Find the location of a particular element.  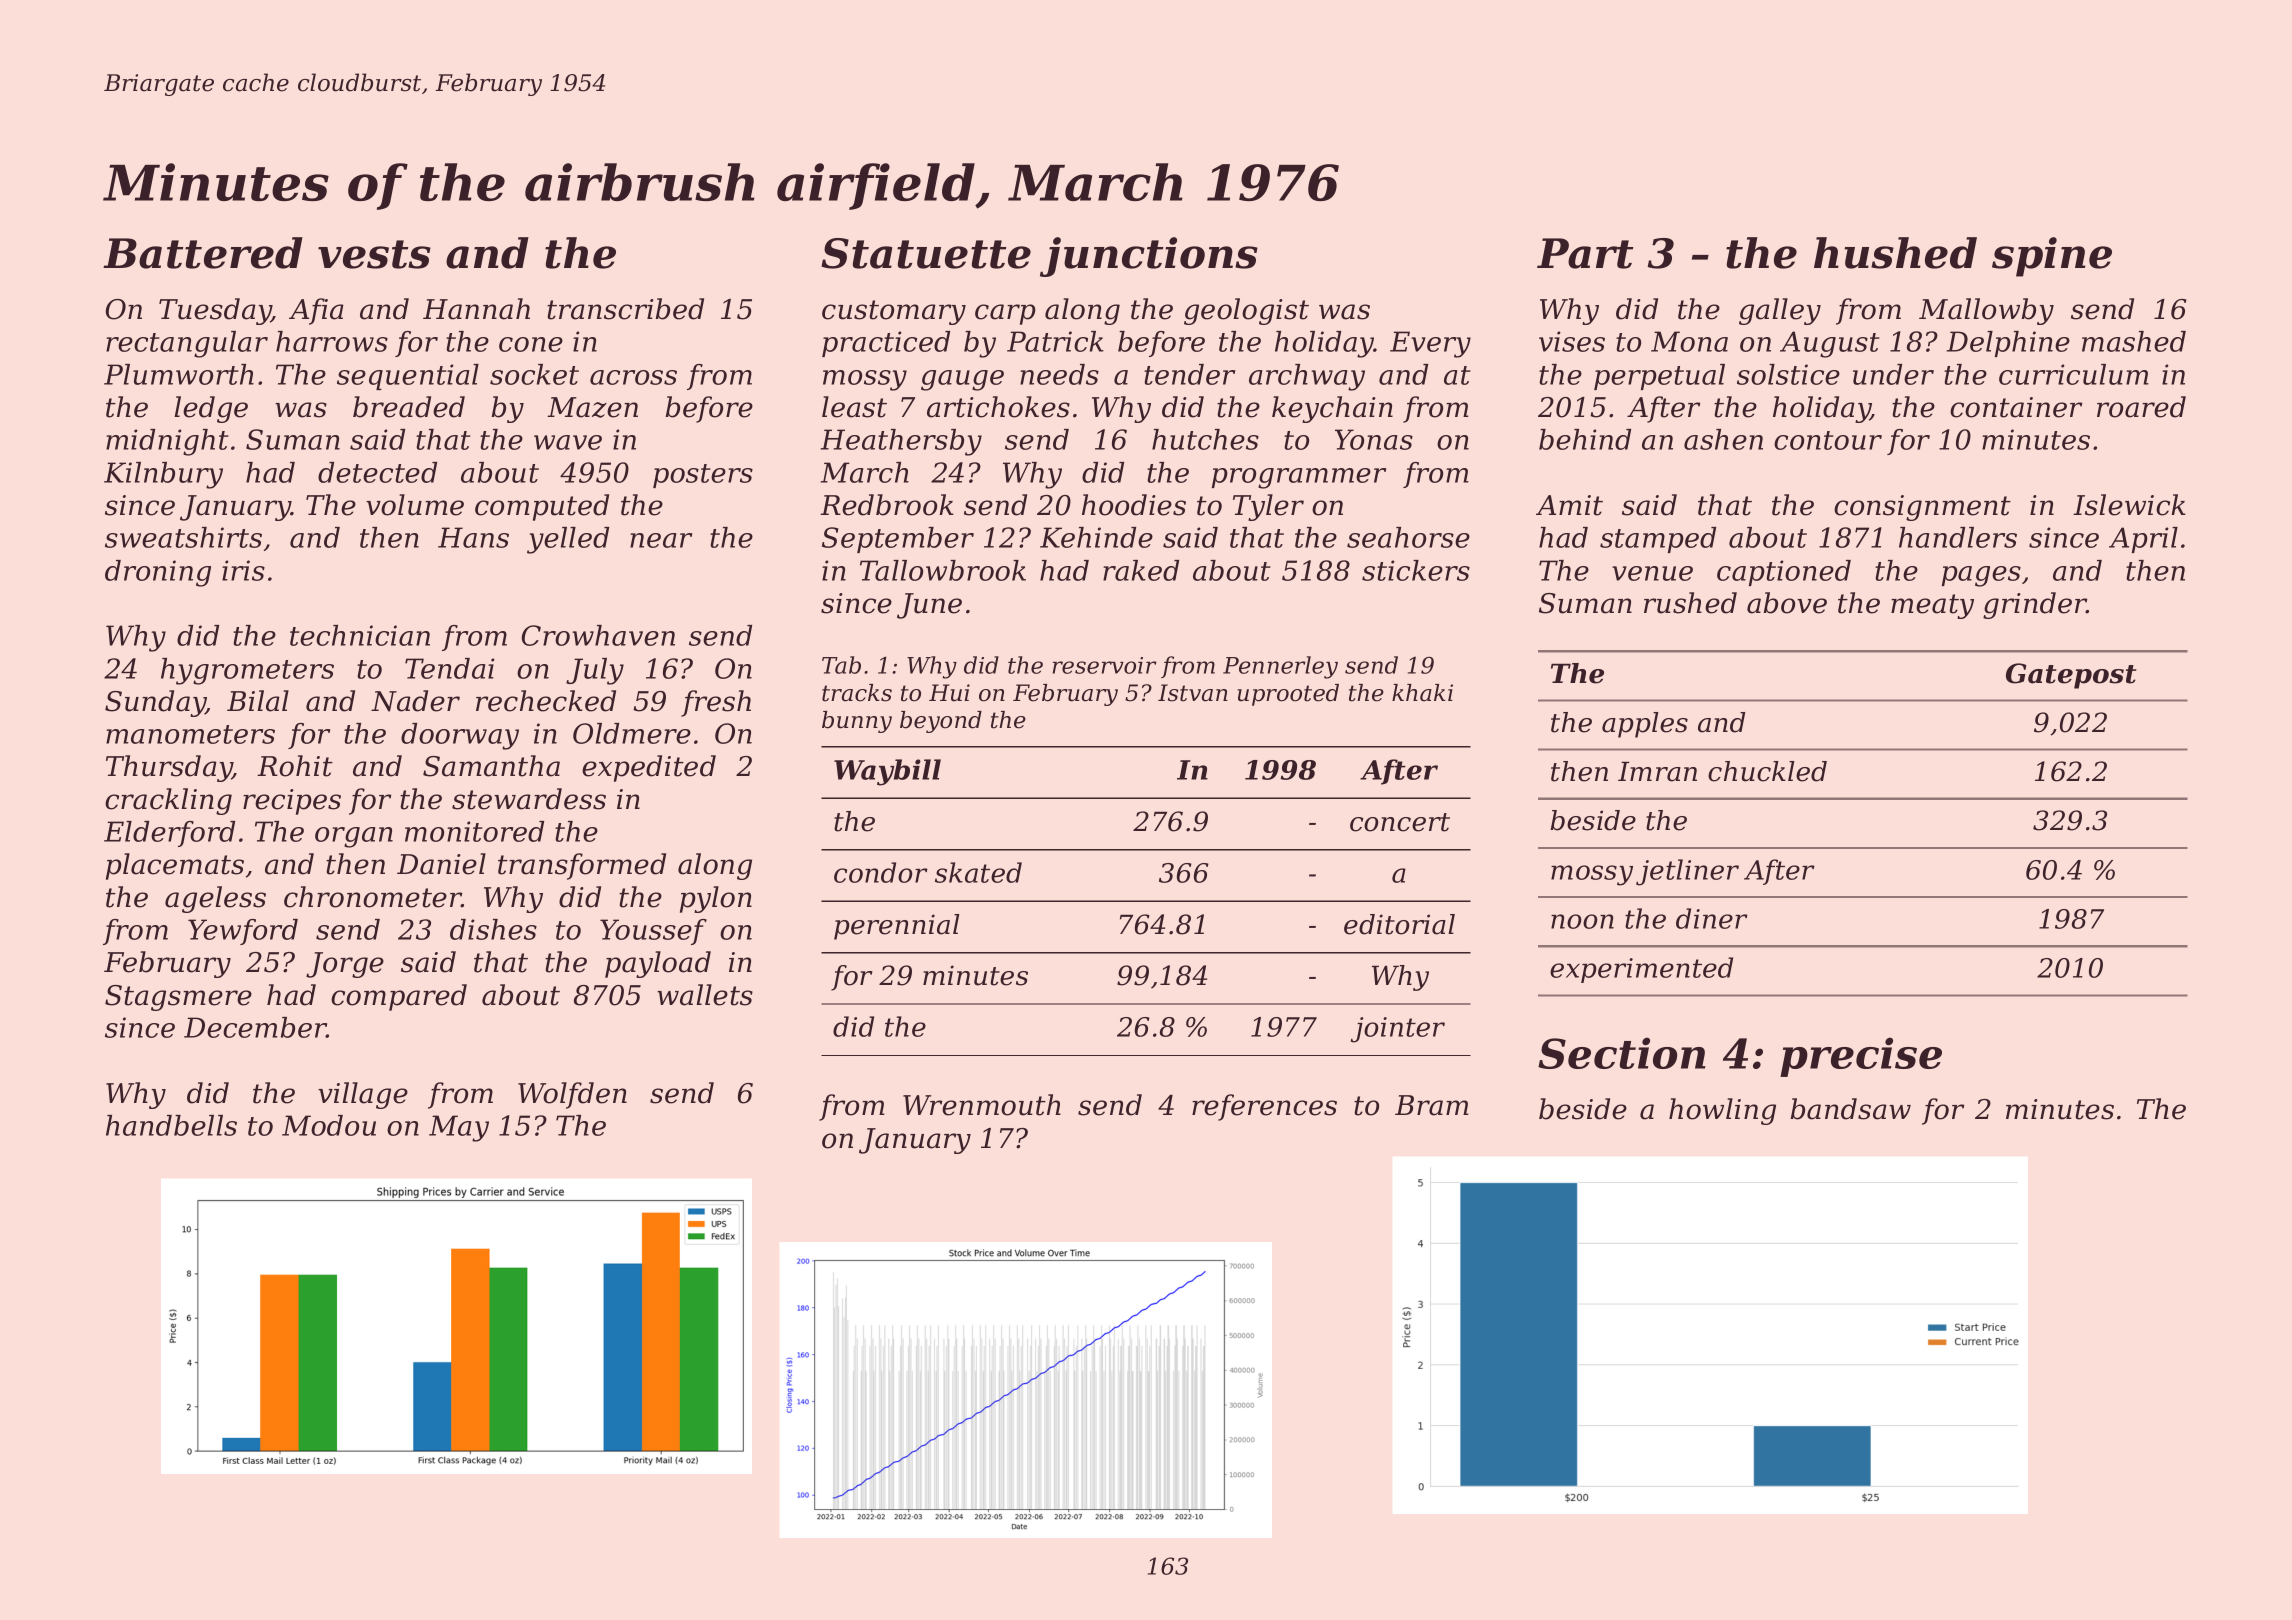

iris is located at coordinates (243, 570).
